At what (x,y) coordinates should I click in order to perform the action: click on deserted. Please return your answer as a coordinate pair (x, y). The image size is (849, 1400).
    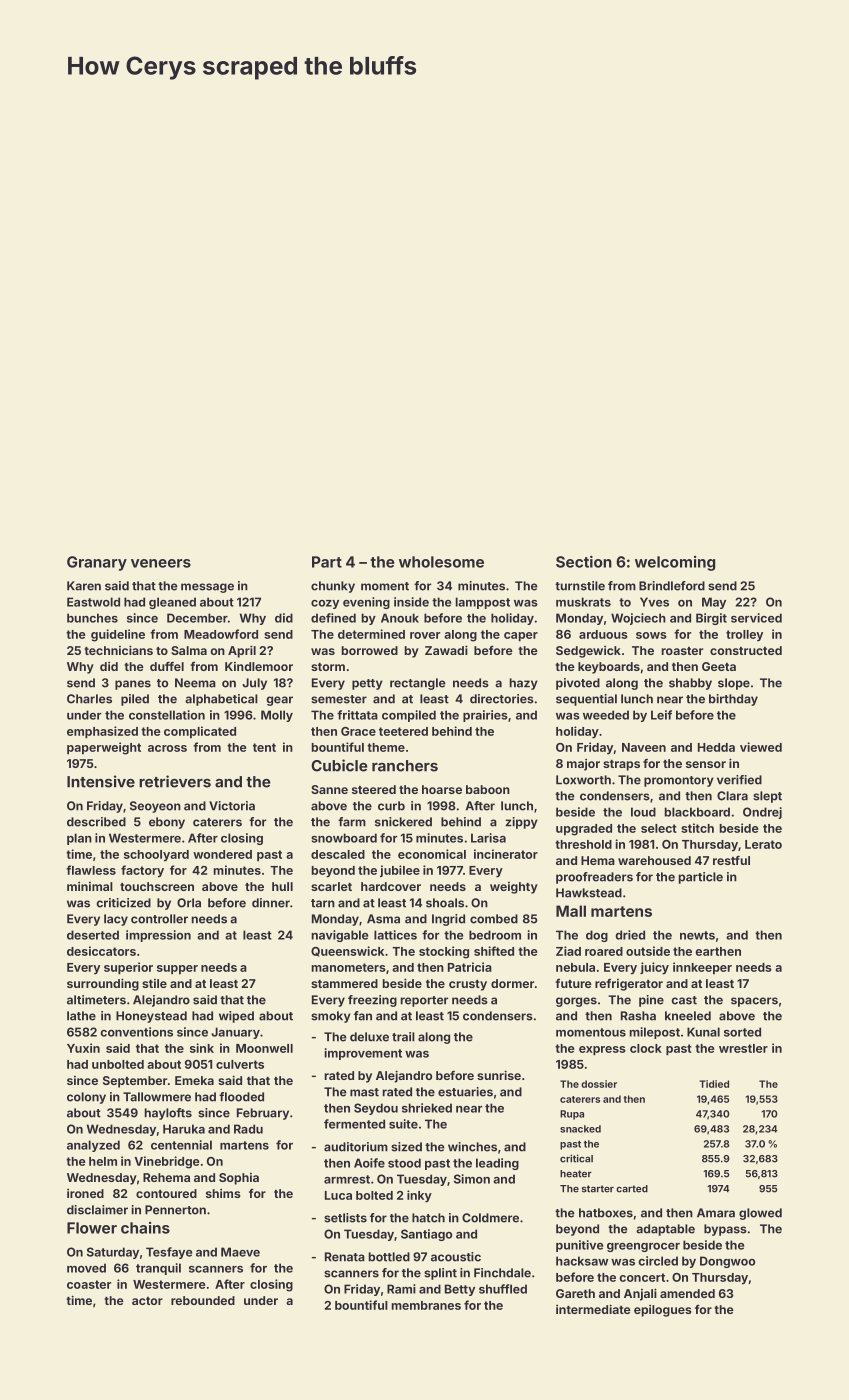
    Looking at the image, I should click on (93, 935).
